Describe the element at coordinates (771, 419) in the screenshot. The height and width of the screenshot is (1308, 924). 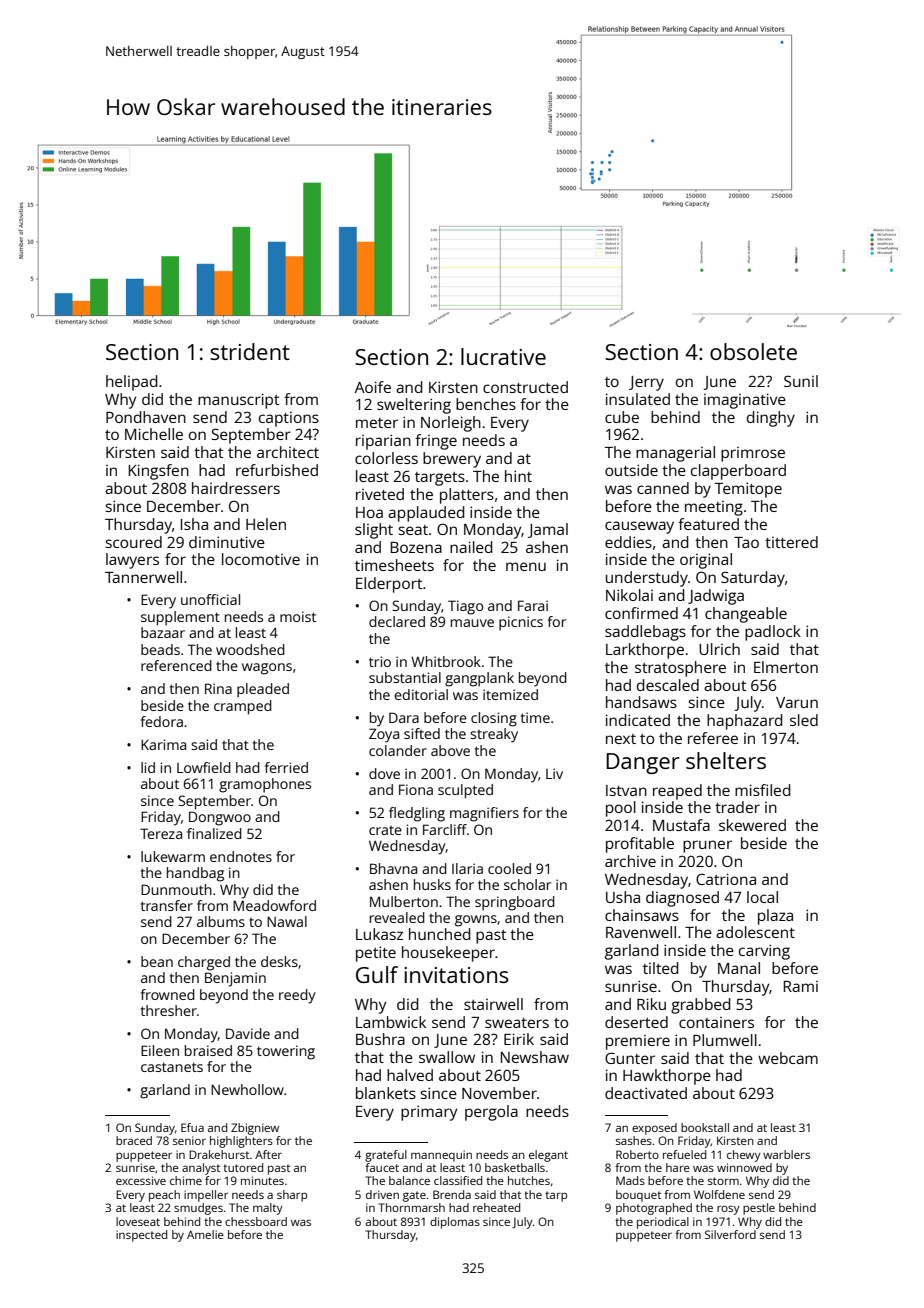
I see `dinghy` at that location.
